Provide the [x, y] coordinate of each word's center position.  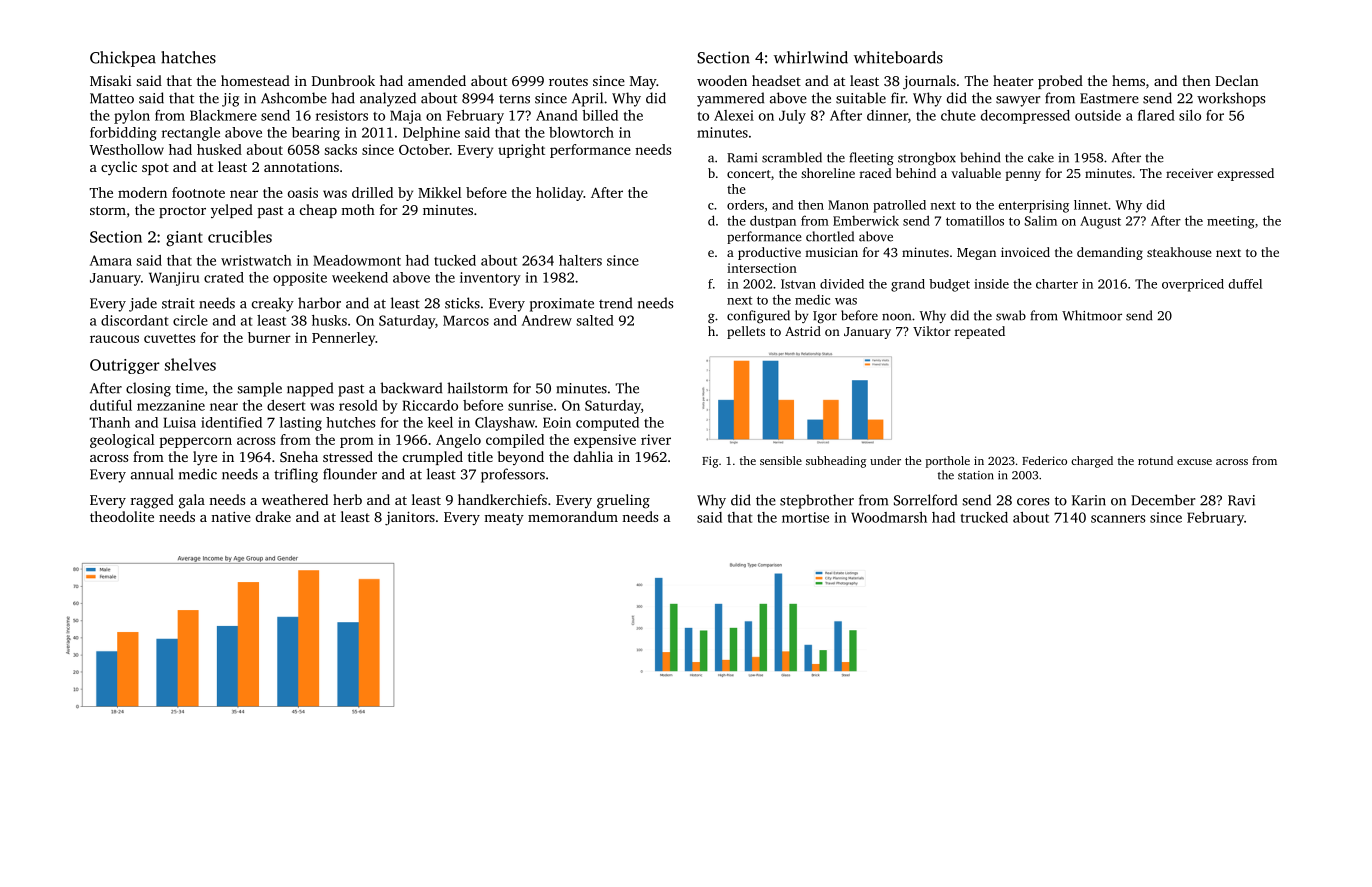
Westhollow [127, 149]
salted [595, 320]
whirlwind [811, 57]
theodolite [122, 516]
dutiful [111, 405]
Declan [1237, 80]
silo [1190, 115]
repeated [980, 332]
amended [437, 80]
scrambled [792, 157]
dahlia [593, 456]
